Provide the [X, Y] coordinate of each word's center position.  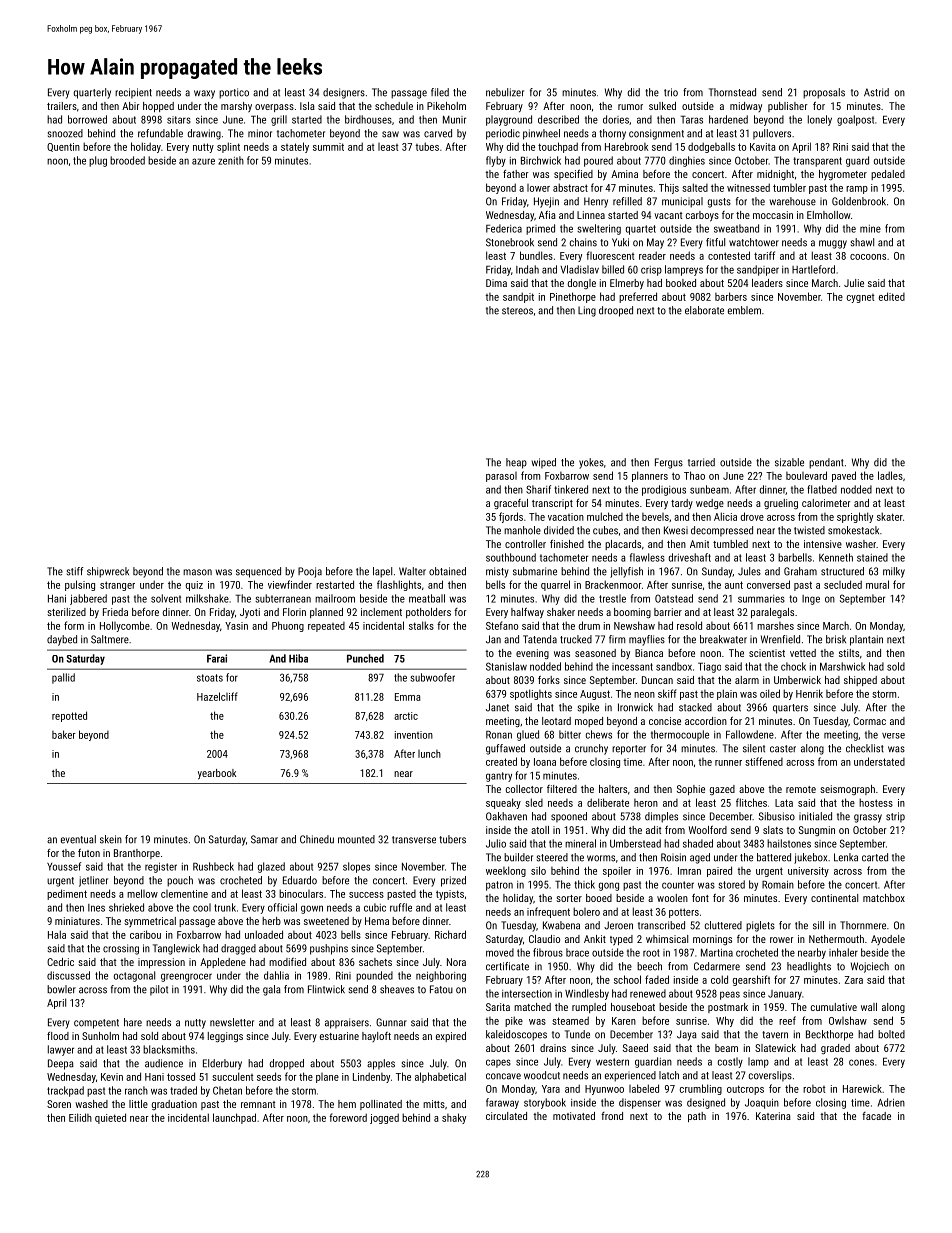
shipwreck [108, 572]
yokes [591, 463]
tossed [181, 1076]
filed [440, 92]
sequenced [258, 572]
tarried [701, 462]
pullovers [772, 134]
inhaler [843, 952]
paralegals [772, 613]
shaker [561, 612]
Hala [57, 934]
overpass [274, 108]
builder [518, 857]
